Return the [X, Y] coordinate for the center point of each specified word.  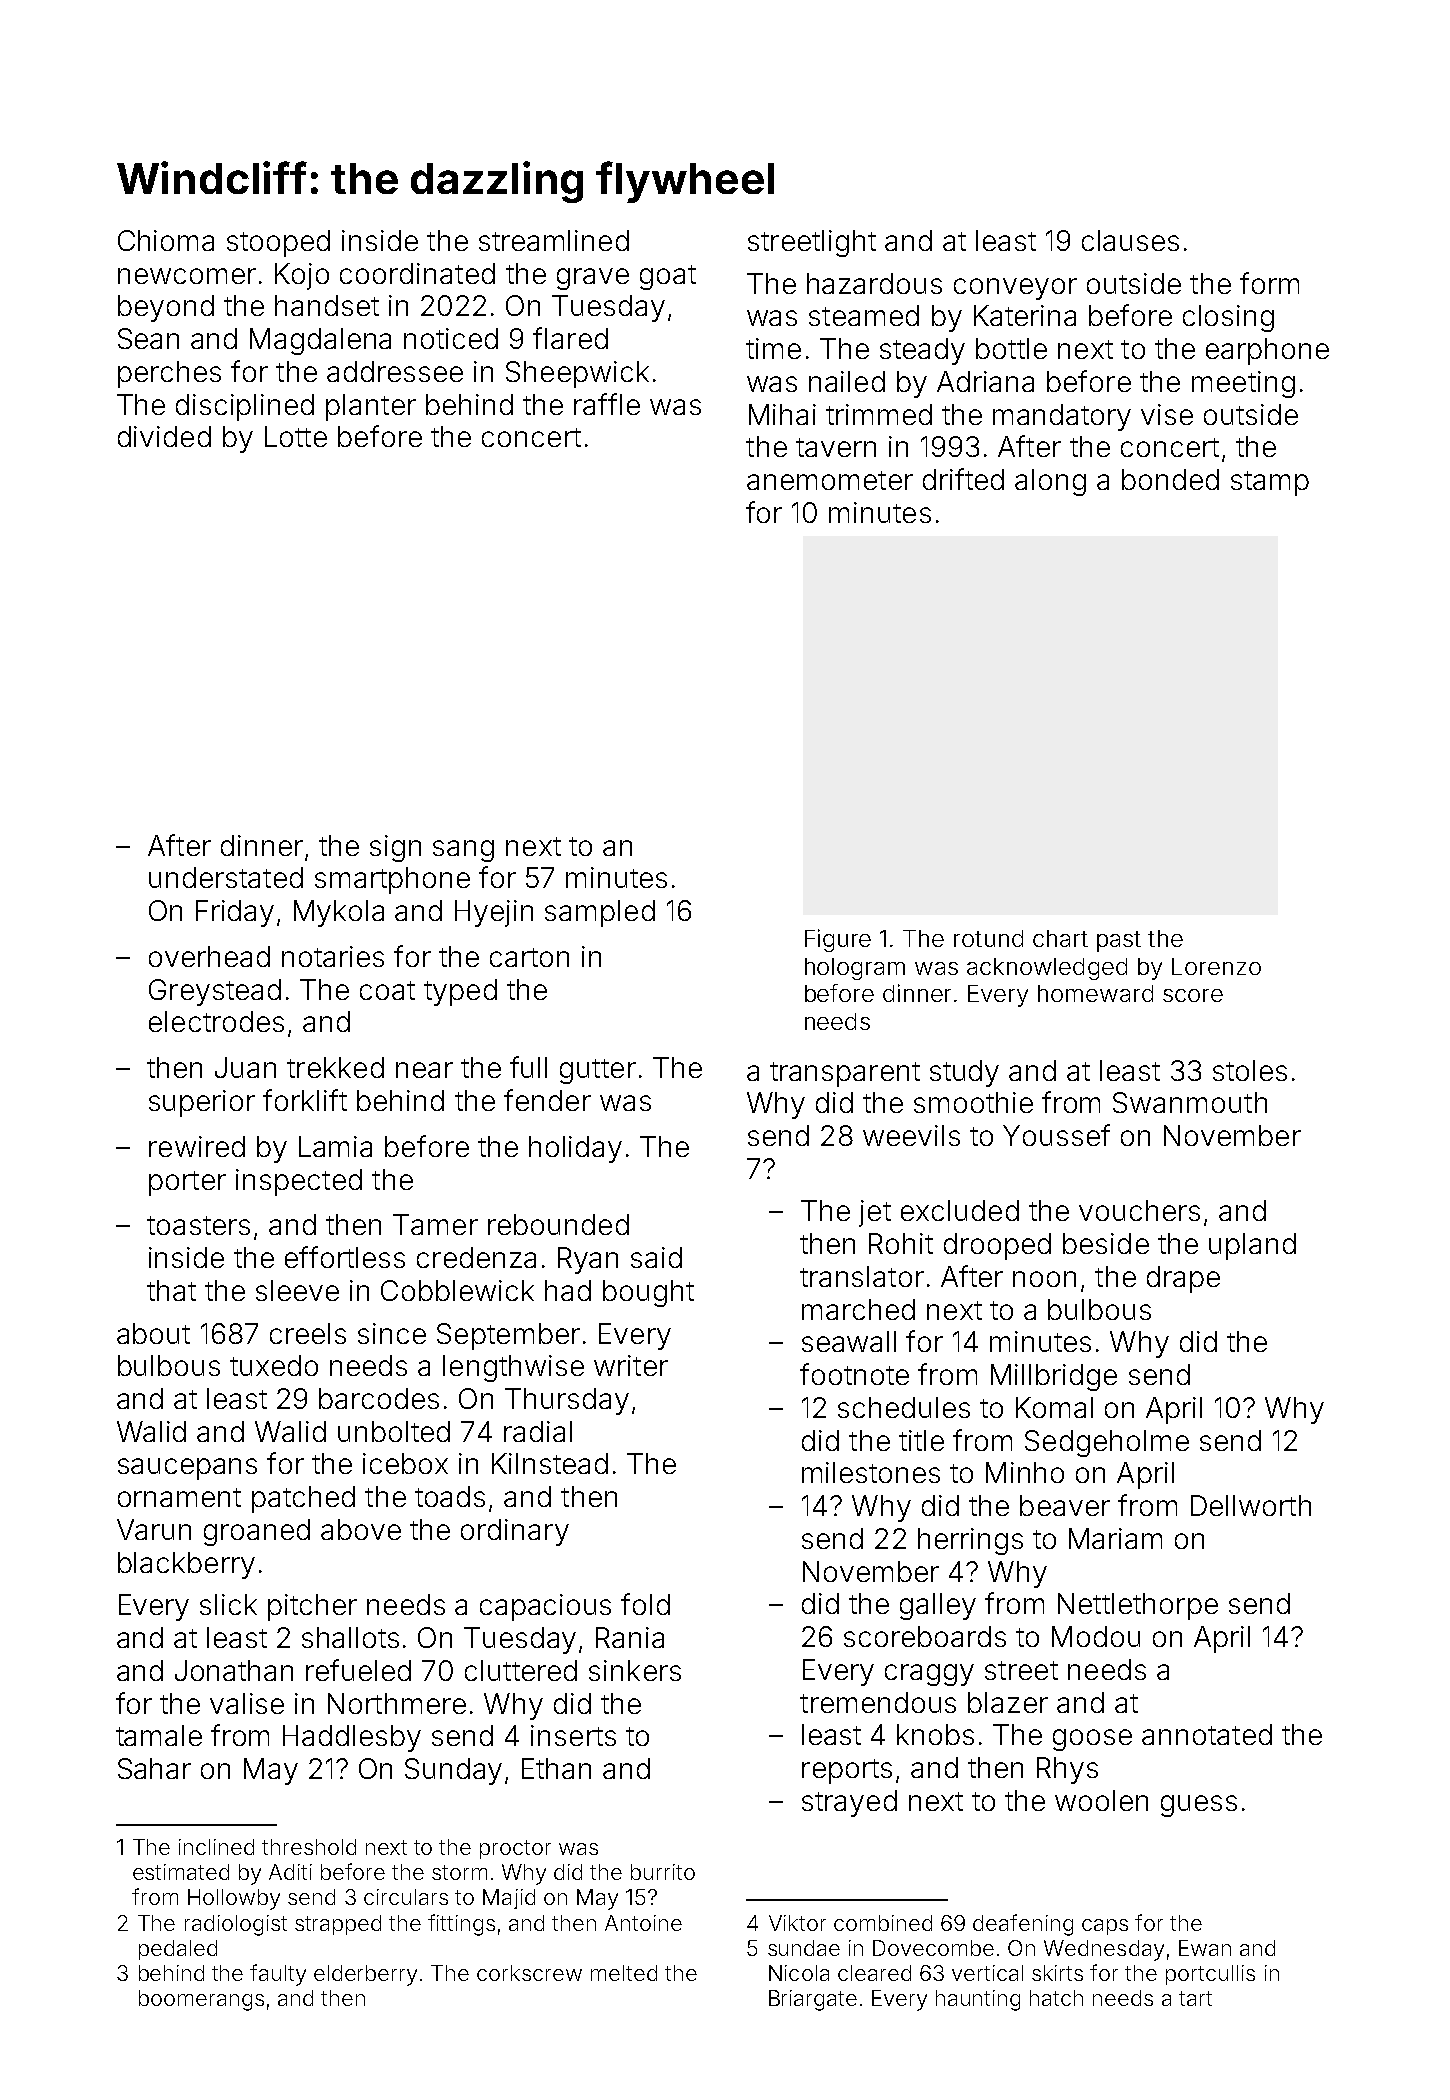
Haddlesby [352, 1738]
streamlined [554, 240]
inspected [299, 1182]
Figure [838, 940]
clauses [1130, 240]
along [1050, 482]
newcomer [187, 276]
